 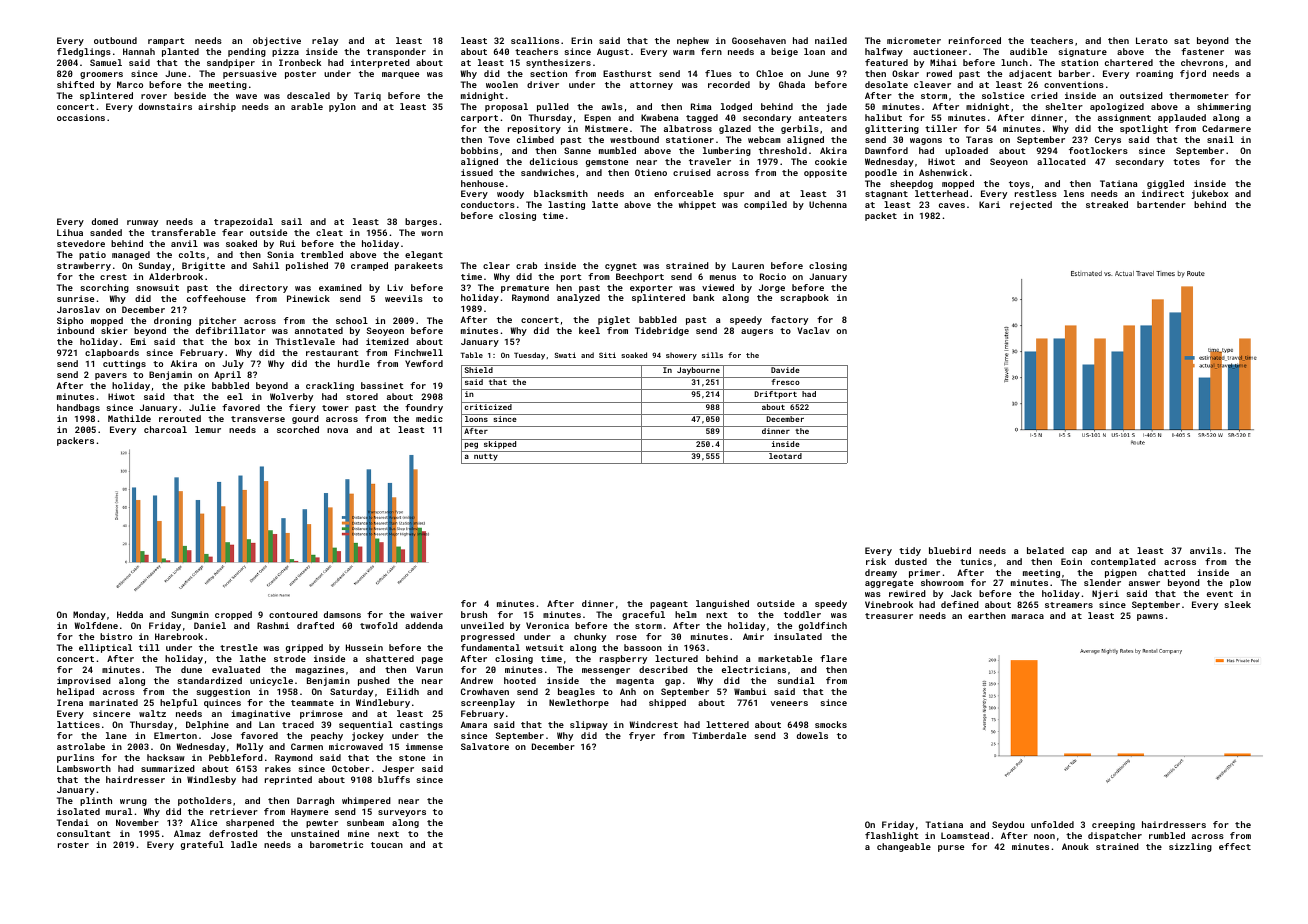 What do you see at coordinates (904, 847) in the document?
I see `changeable` at bounding box center [904, 847].
